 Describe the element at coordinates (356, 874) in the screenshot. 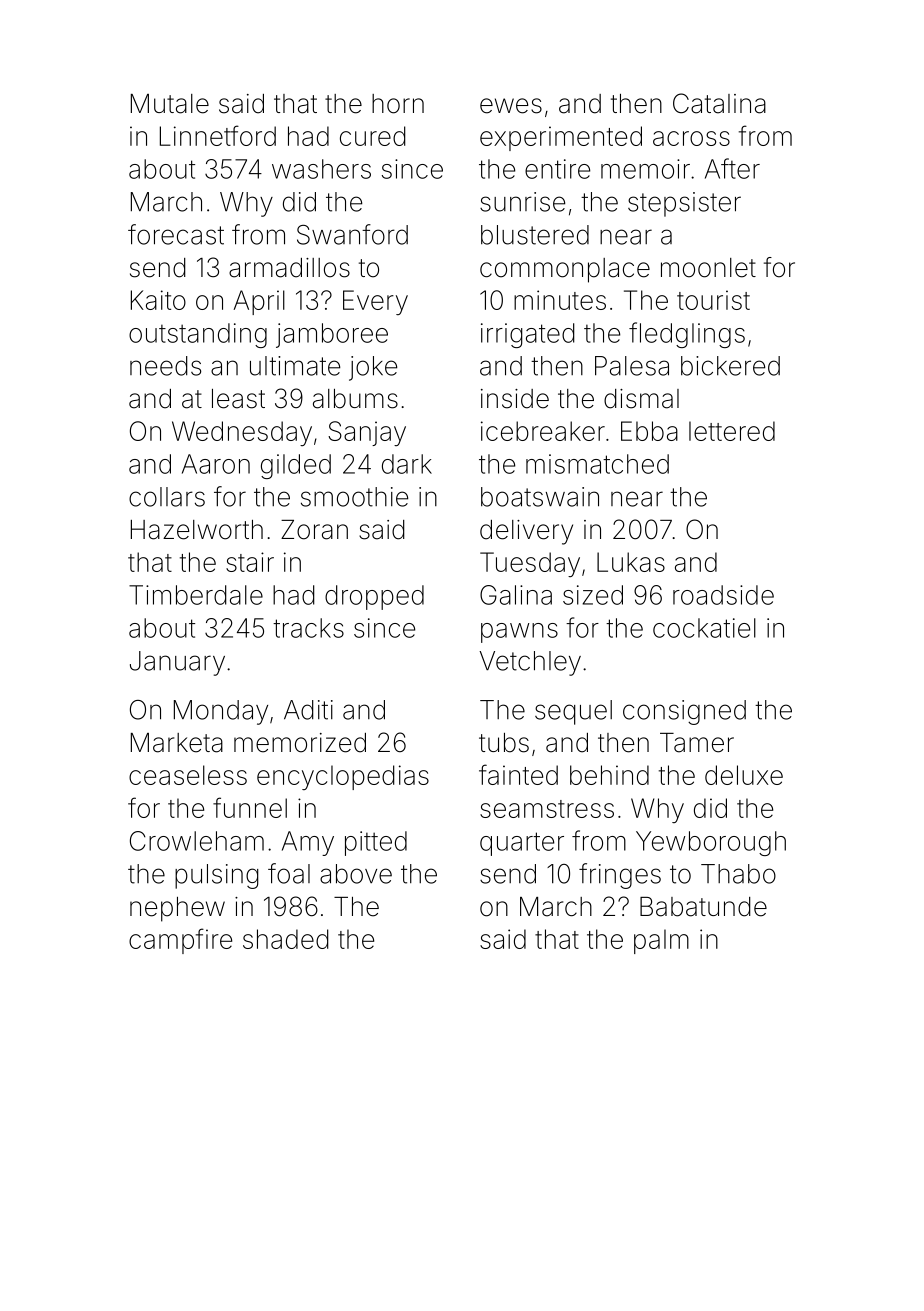

I see `above` at that location.
